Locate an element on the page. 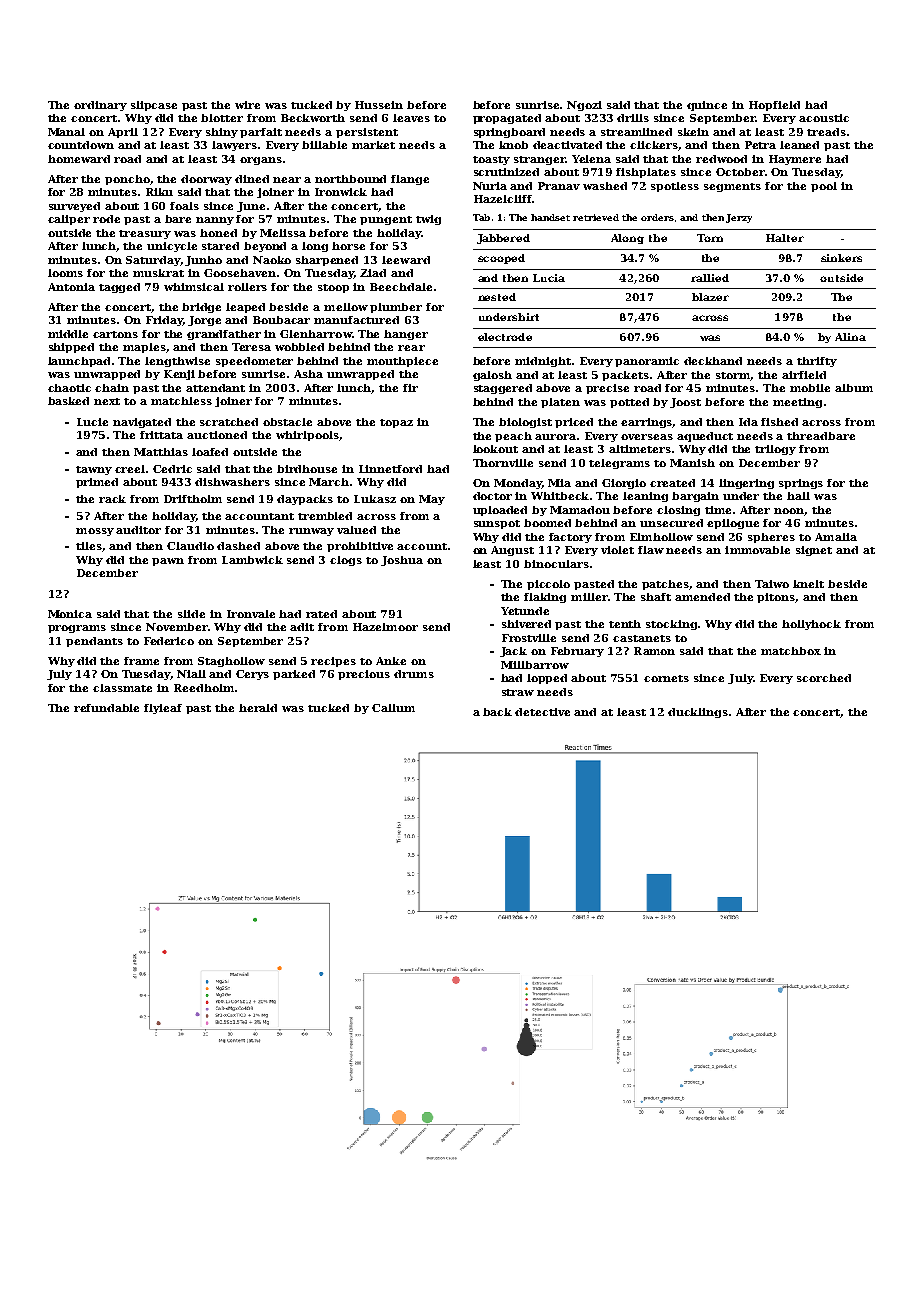 This page has width=924, height=1308. refundable is located at coordinates (106, 708).
